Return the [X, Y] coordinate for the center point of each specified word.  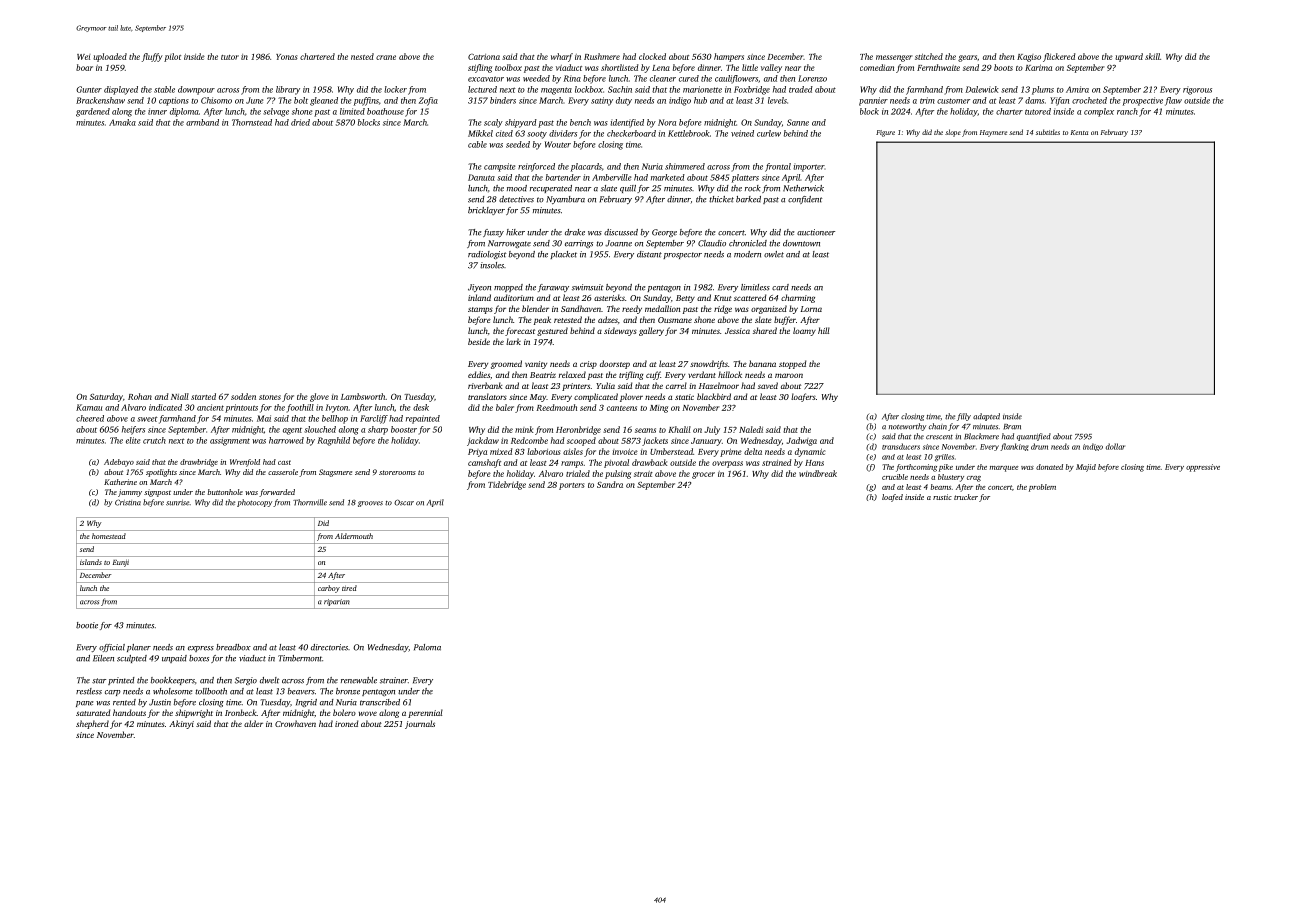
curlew [769, 133]
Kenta [1079, 132]
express [201, 649]
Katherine [120, 482]
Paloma [427, 647]
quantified [1034, 437]
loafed [892, 498]
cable [477, 144]
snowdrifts [709, 364]
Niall [180, 396]
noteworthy [907, 427]
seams [645, 430]
